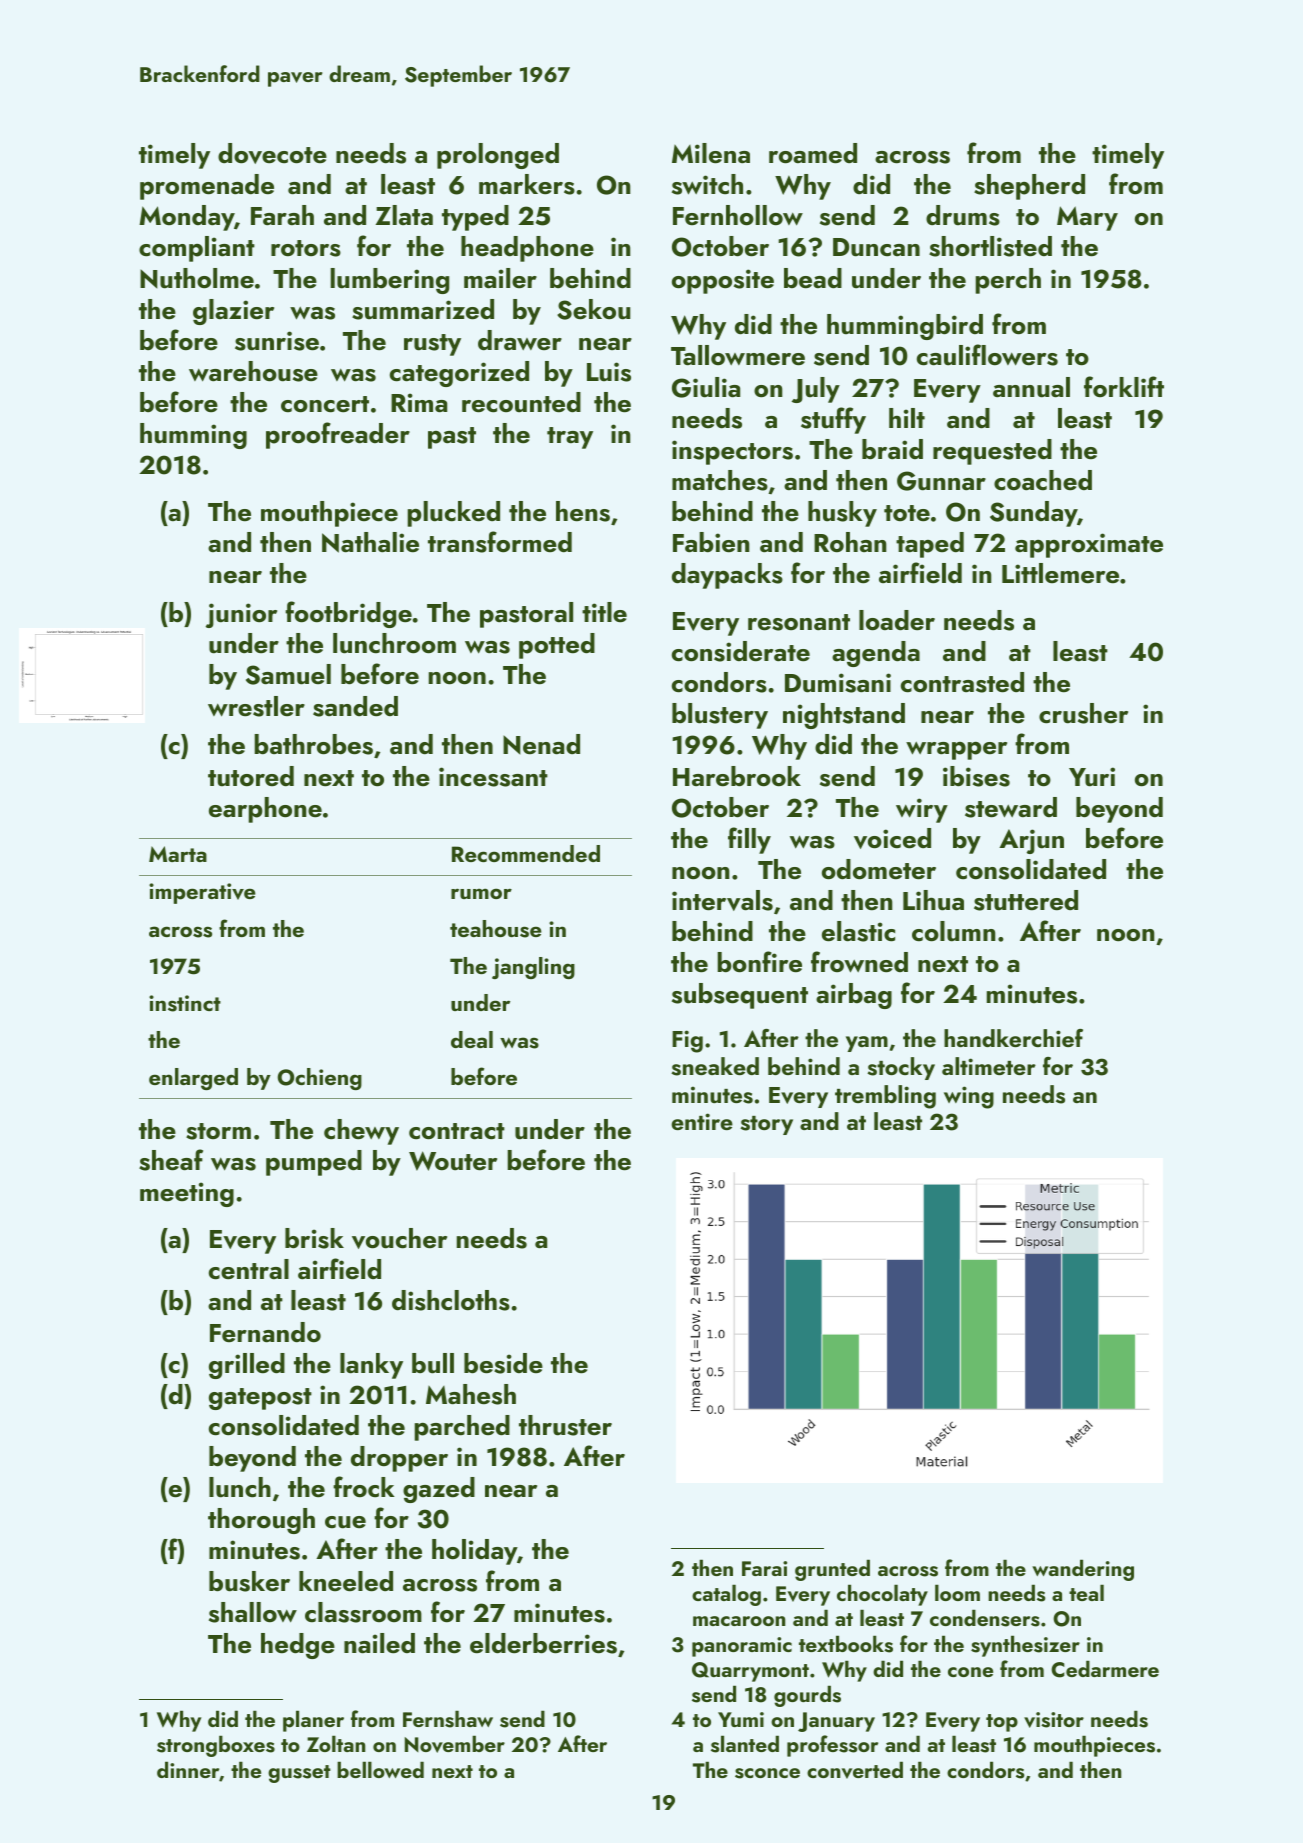 Image resolution: width=1303 pixels, height=1843 pixels. I want to click on elastic, so click(858, 931).
